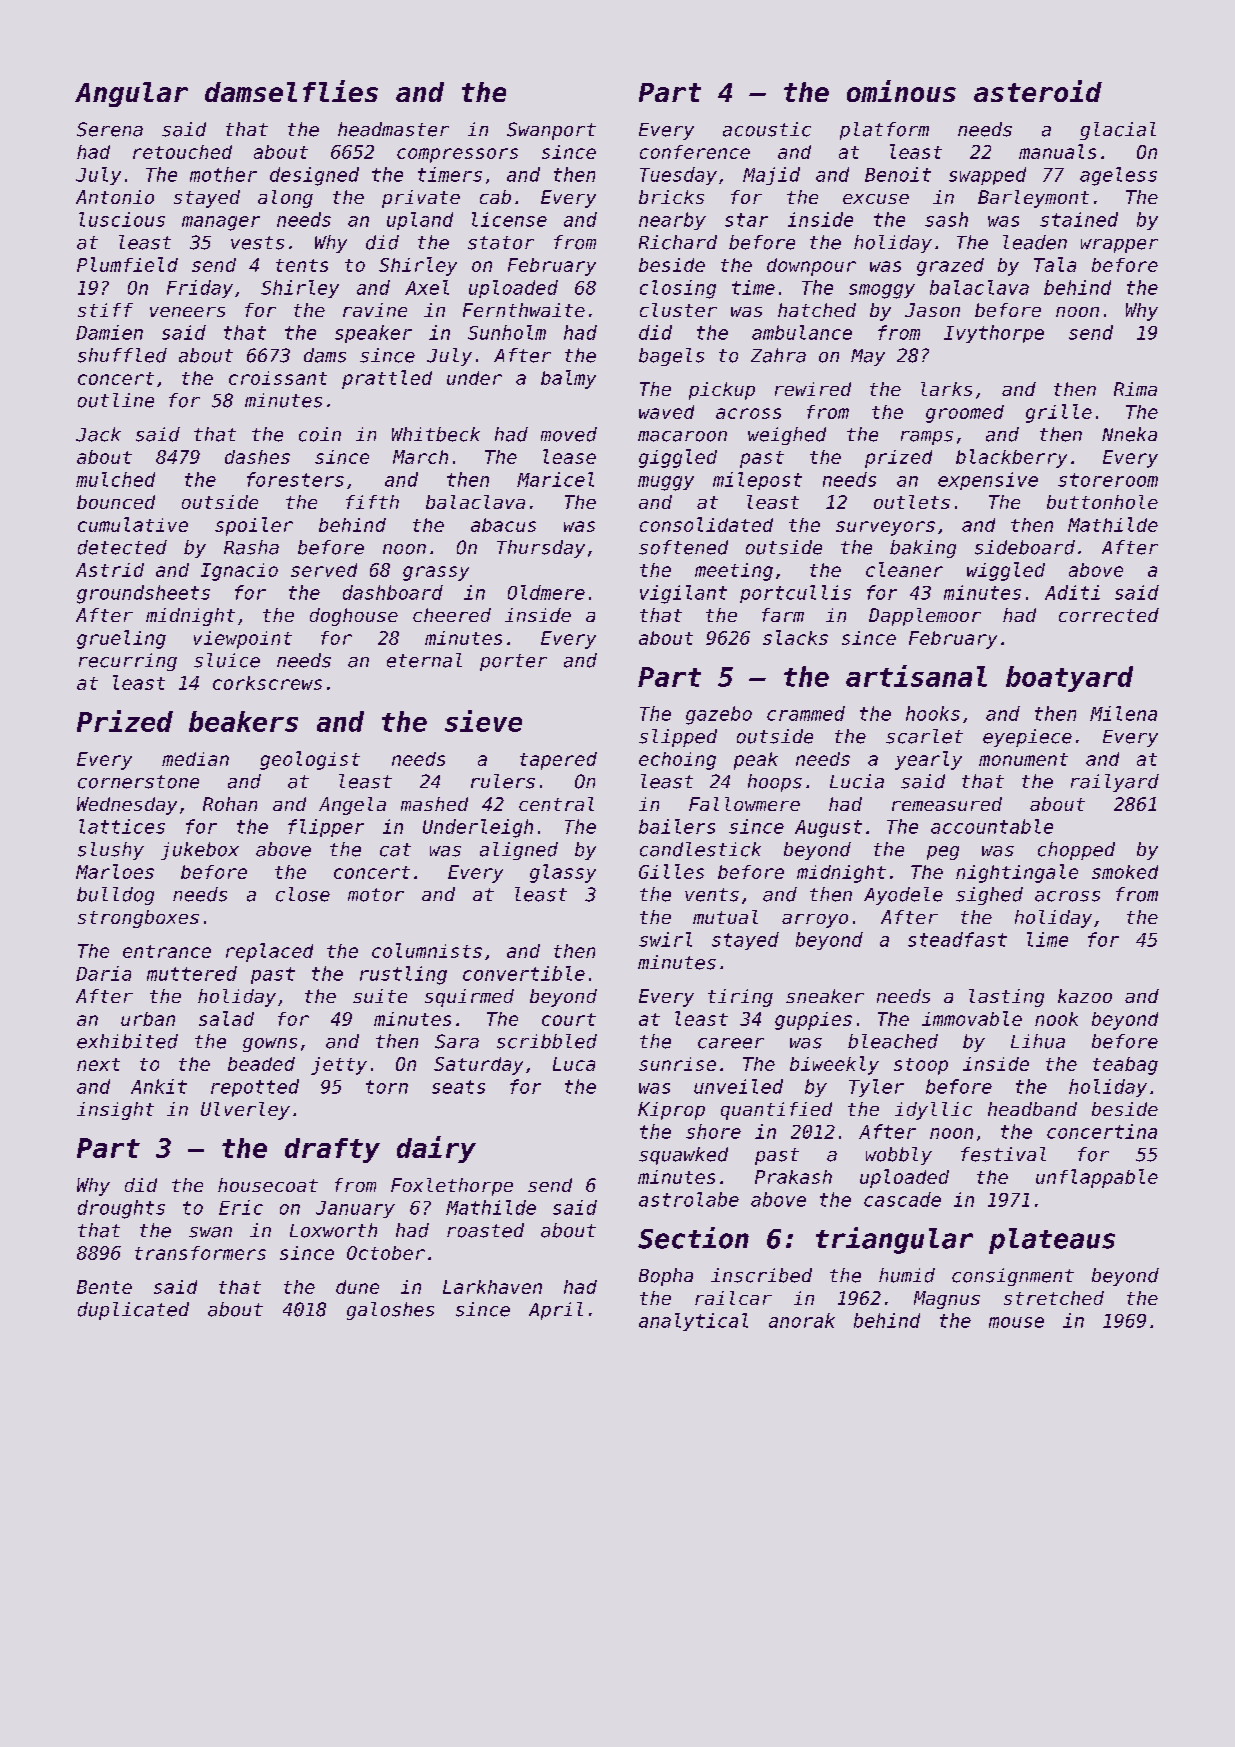 The height and width of the image is (1747, 1235). I want to click on tiring, so click(740, 998).
